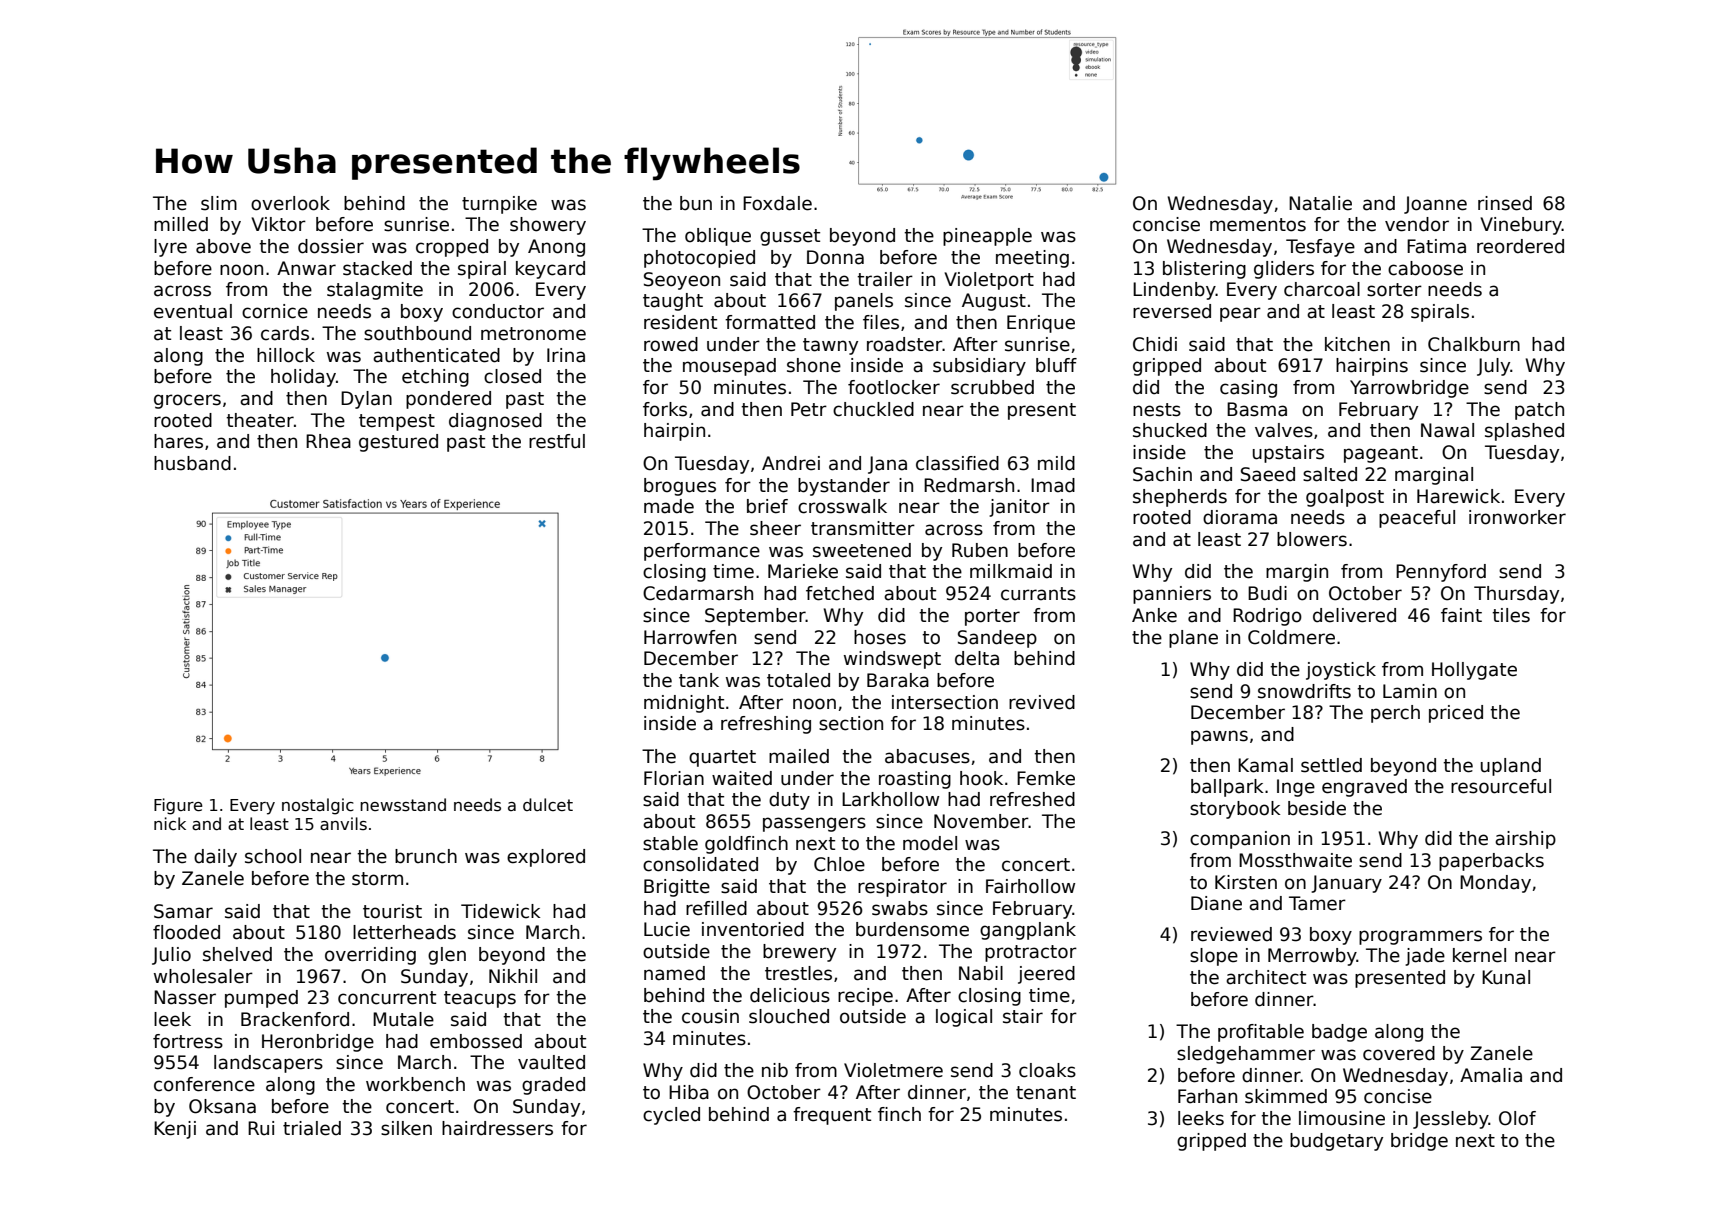  What do you see at coordinates (1322, 289) in the document?
I see `charcoal` at bounding box center [1322, 289].
